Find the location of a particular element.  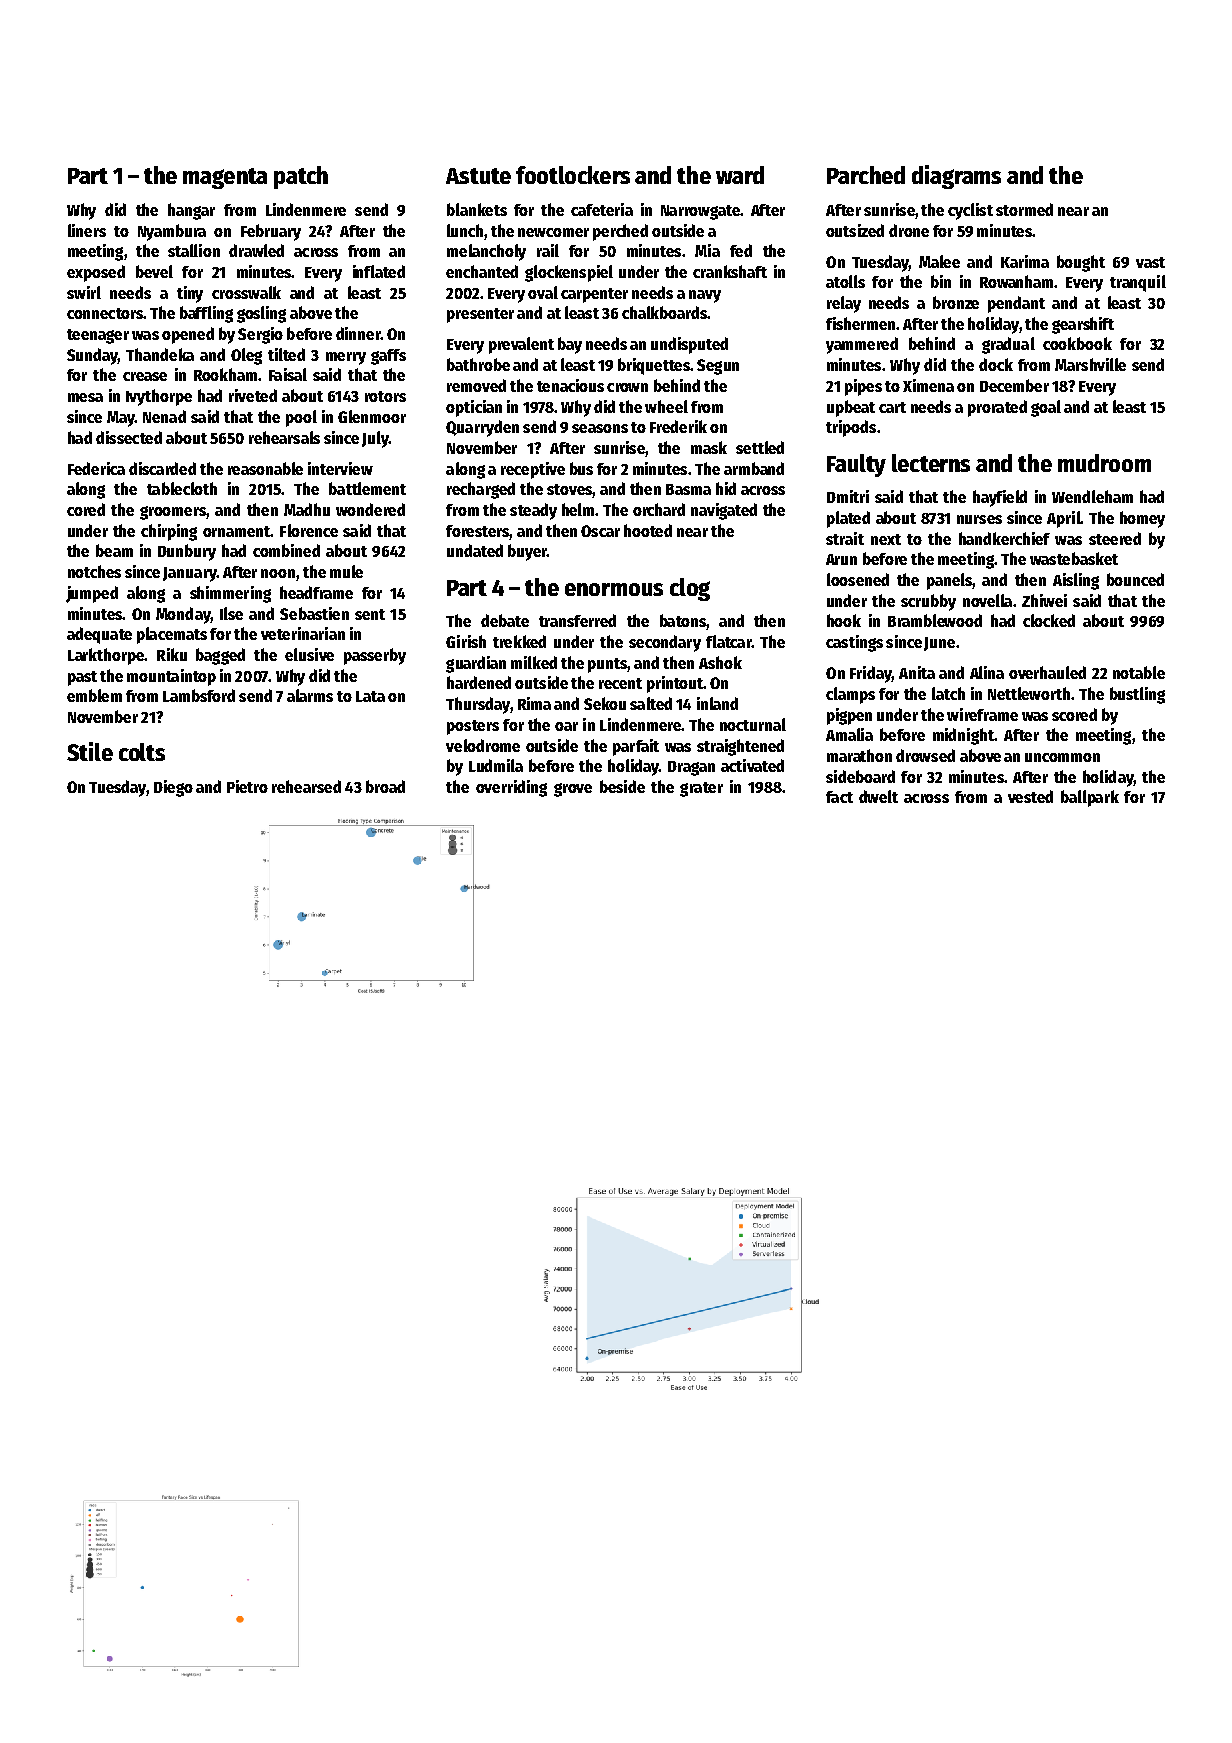

footlockers is located at coordinates (573, 175).
